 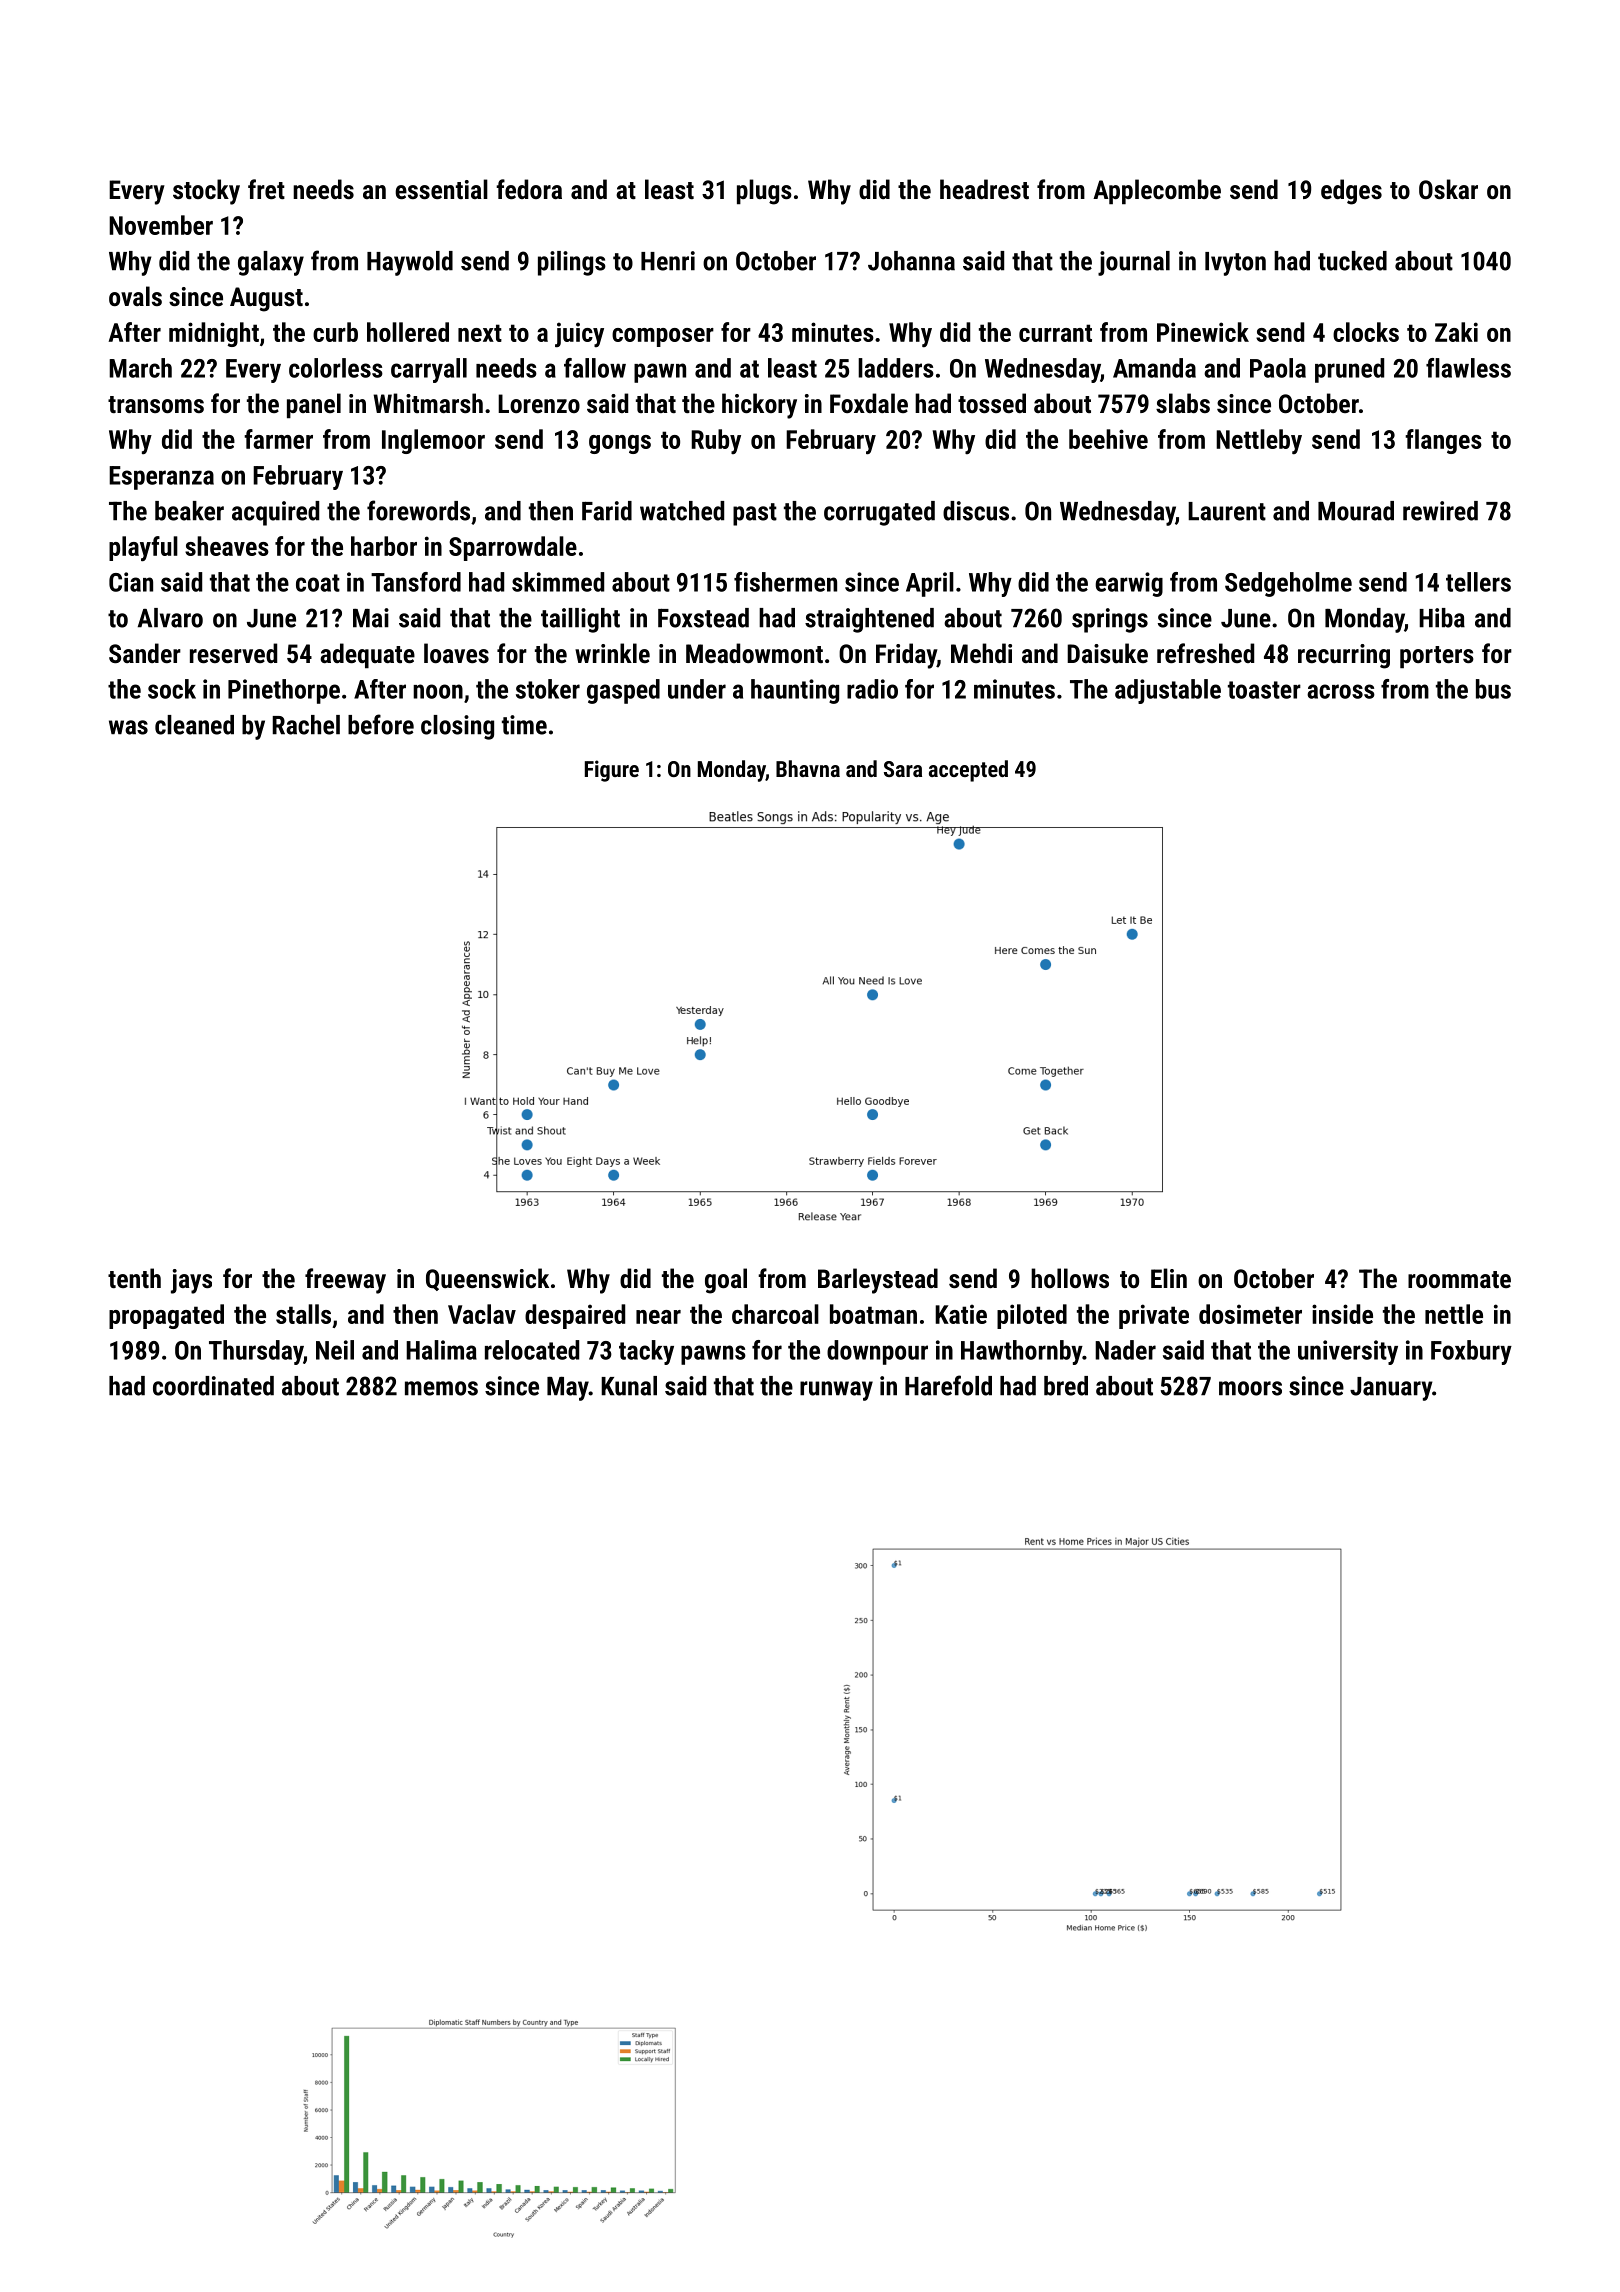 What do you see at coordinates (1169, 1278) in the image?
I see `Elin` at bounding box center [1169, 1278].
